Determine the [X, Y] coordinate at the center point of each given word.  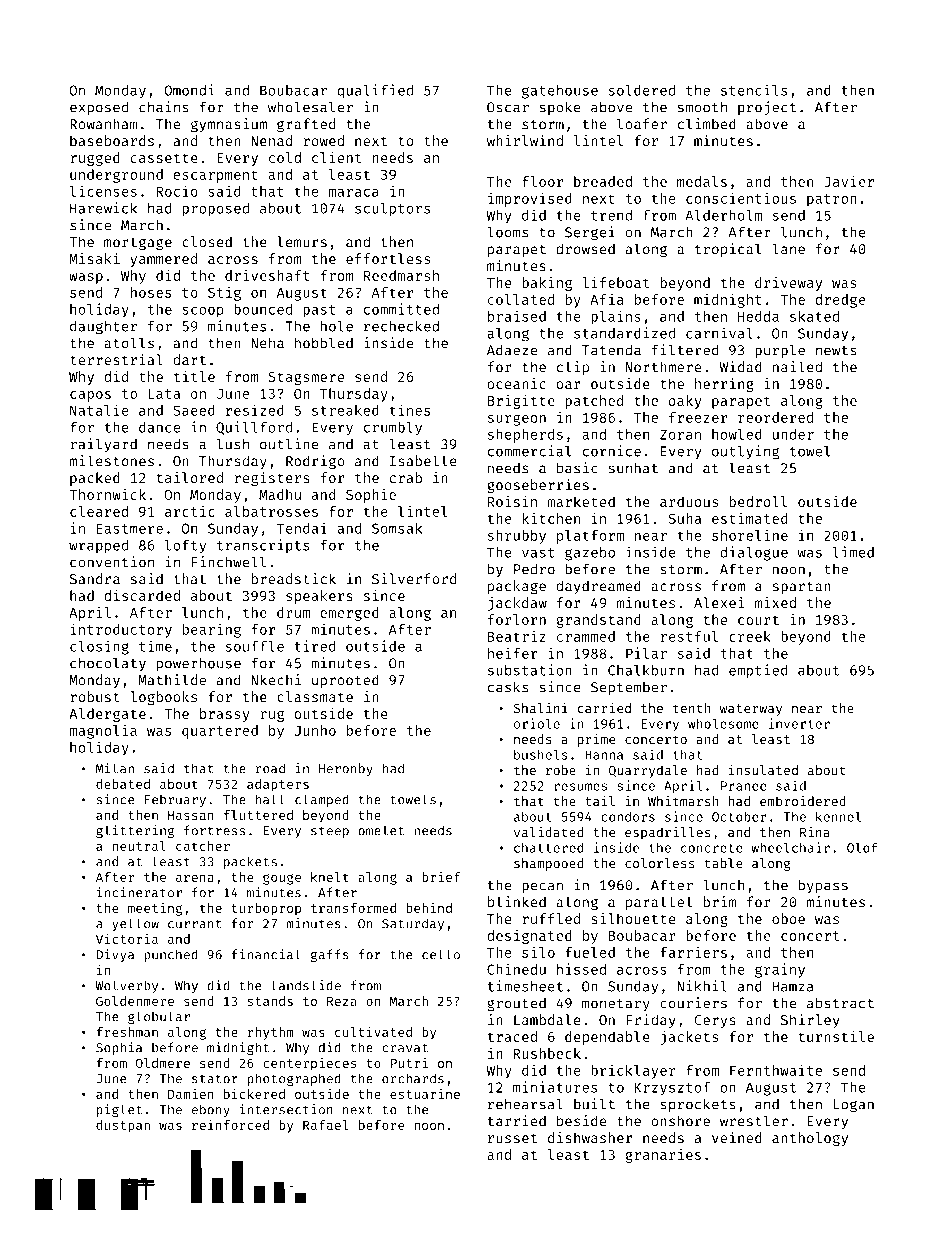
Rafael [325, 1125]
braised [517, 316]
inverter [799, 723]
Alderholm [723, 215]
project [767, 108]
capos [90, 396]
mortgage [138, 244]
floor [542, 181]
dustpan [123, 1126]
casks [508, 687]
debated [123, 784]
